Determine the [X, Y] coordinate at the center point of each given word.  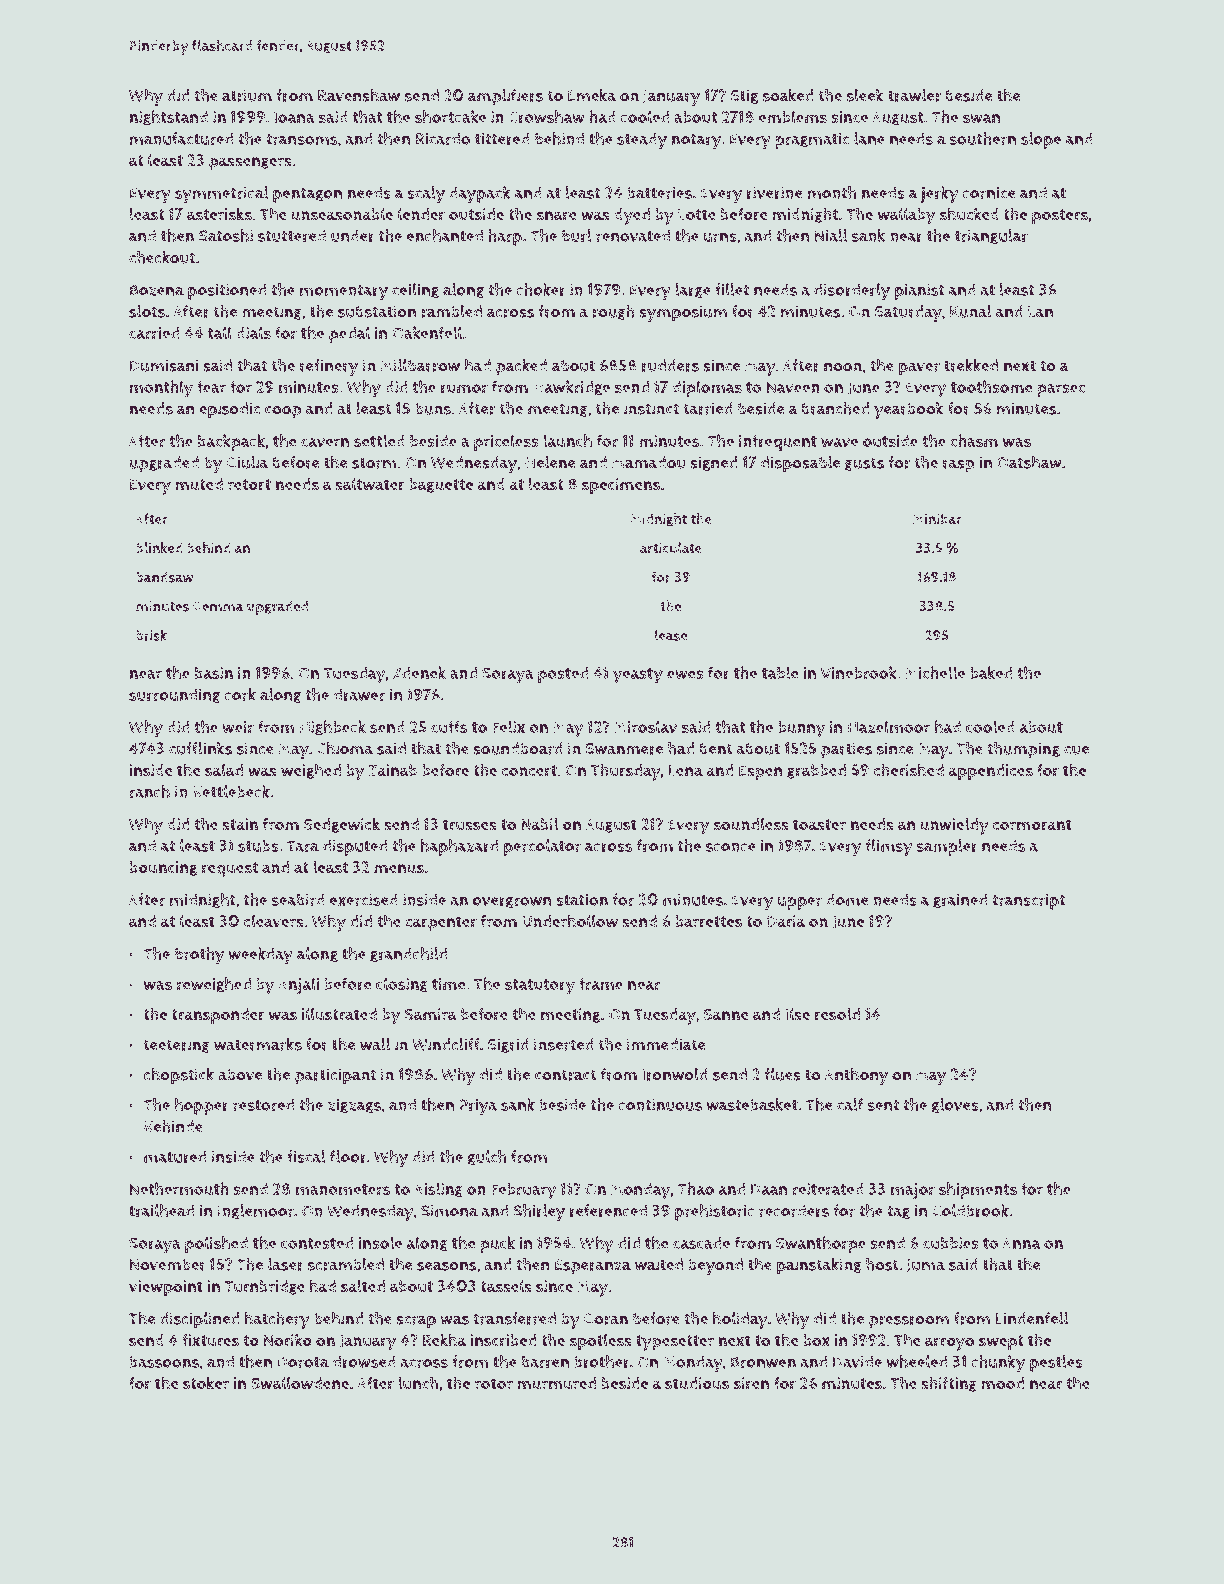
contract [566, 1075]
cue [1076, 750]
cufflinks [200, 748]
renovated [633, 235]
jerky [940, 194]
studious [697, 1383]
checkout [162, 257]
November [168, 1264]
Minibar [937, 519]
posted [563, 675]
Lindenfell [1032, 1318]
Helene [550, 462]
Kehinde [173, 1126]
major [913, 1191]
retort [249, 485]
